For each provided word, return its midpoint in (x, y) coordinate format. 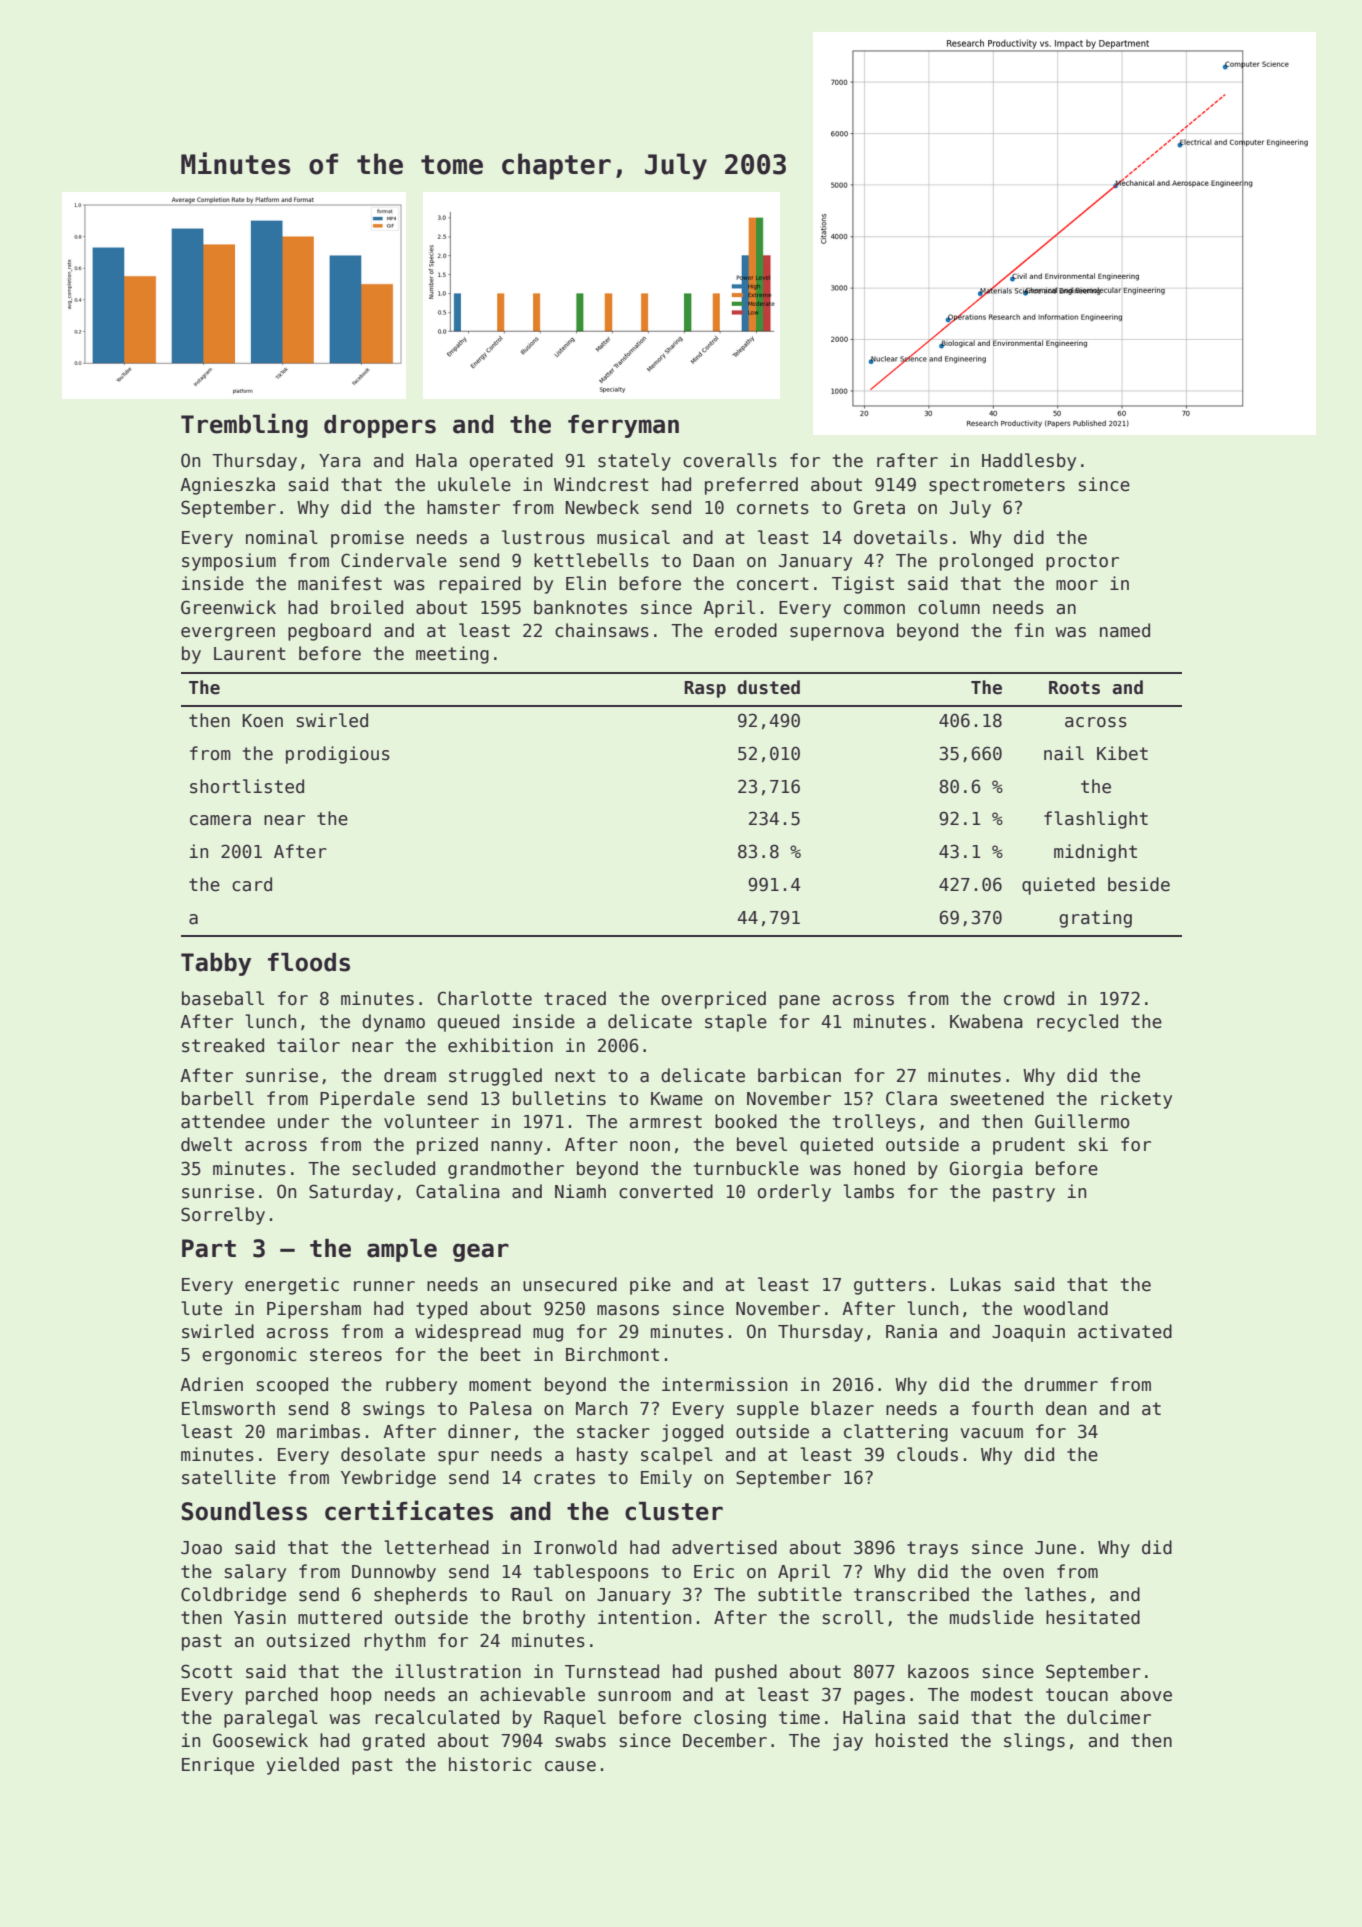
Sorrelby (223, 1216)
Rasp (705, 689)
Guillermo (1082, 1121)
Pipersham (314, 1310)
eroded (746, 630)
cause (570, 1766)
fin (1029, 630)
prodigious (338, 755)
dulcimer (1109, 1717)
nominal (282, 537)
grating (1095, 919)
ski (1093, 1144)
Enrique (218, 1766)
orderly (794, 1193)
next (575, 1076)
